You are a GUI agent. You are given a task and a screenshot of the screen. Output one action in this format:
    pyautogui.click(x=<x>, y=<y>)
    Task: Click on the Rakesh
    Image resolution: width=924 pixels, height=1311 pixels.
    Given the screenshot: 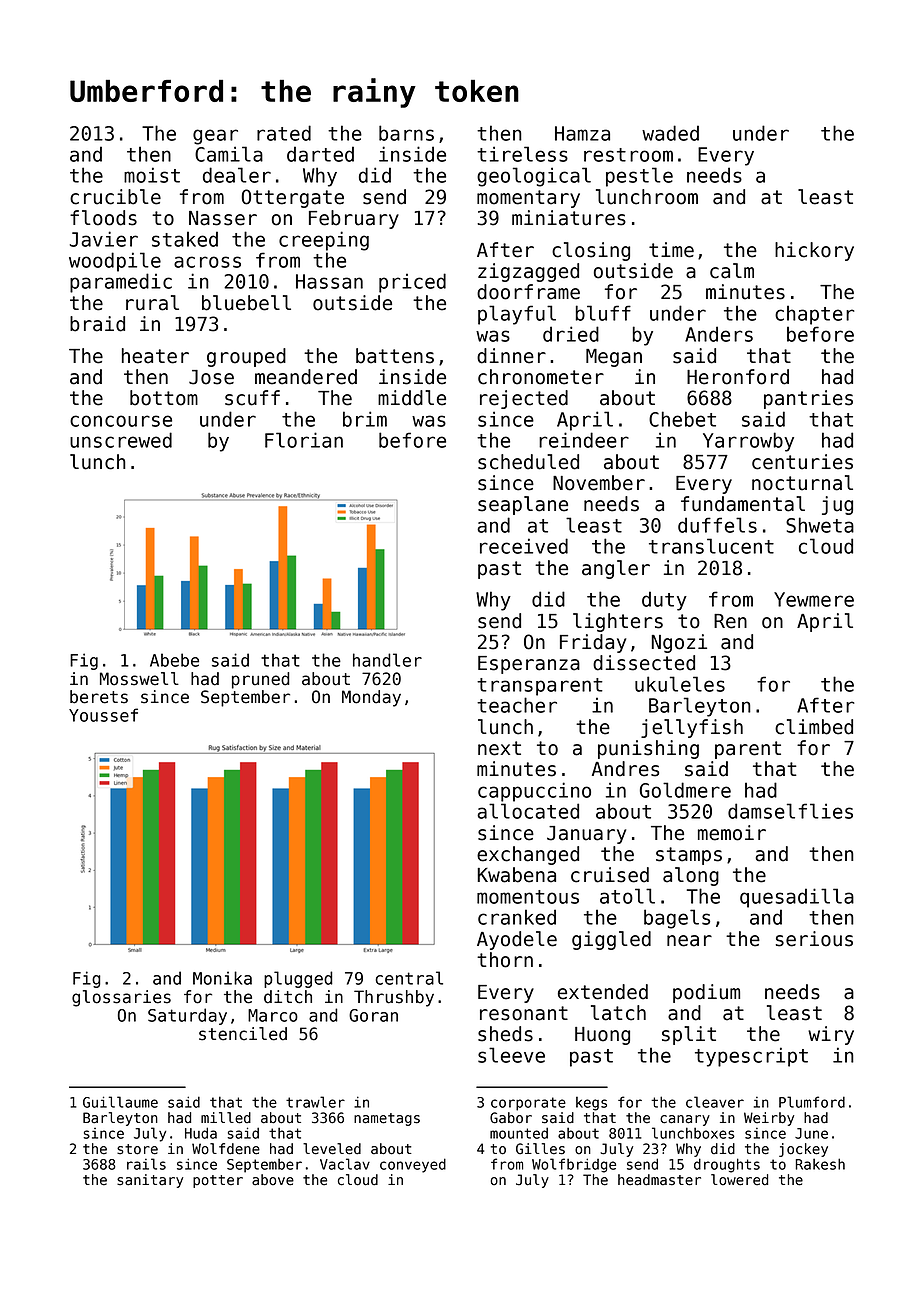 What is the action you would take?
    pyautogui.click(x=820, y=1164)
